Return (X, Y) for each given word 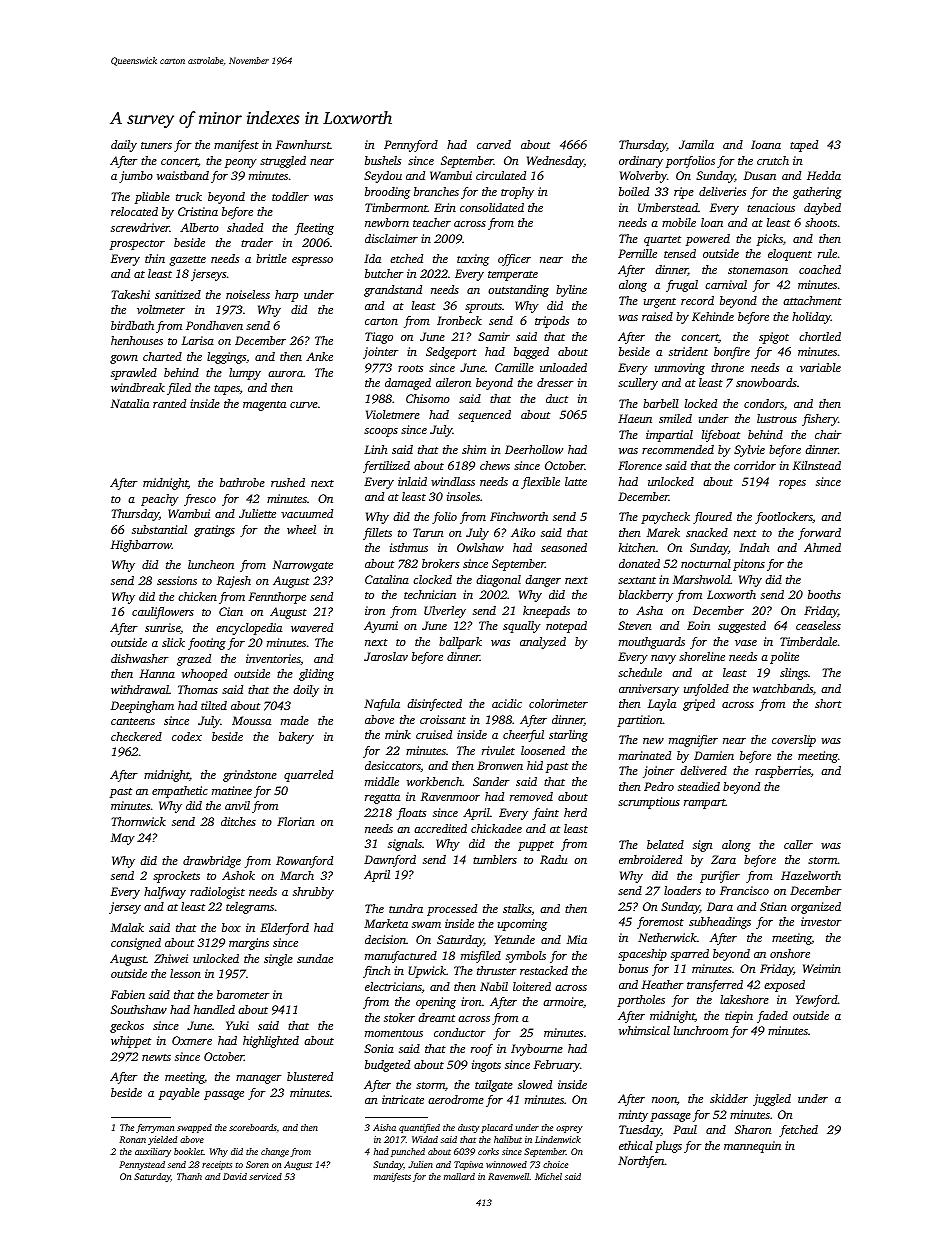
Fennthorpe (277, 598)
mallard (459, 1176)
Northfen (641, 1162)
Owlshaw (480, 547)
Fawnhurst (303, 144)
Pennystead (142, 1165)
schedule (640, 672)
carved (494, 144)
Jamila (696, 144)
